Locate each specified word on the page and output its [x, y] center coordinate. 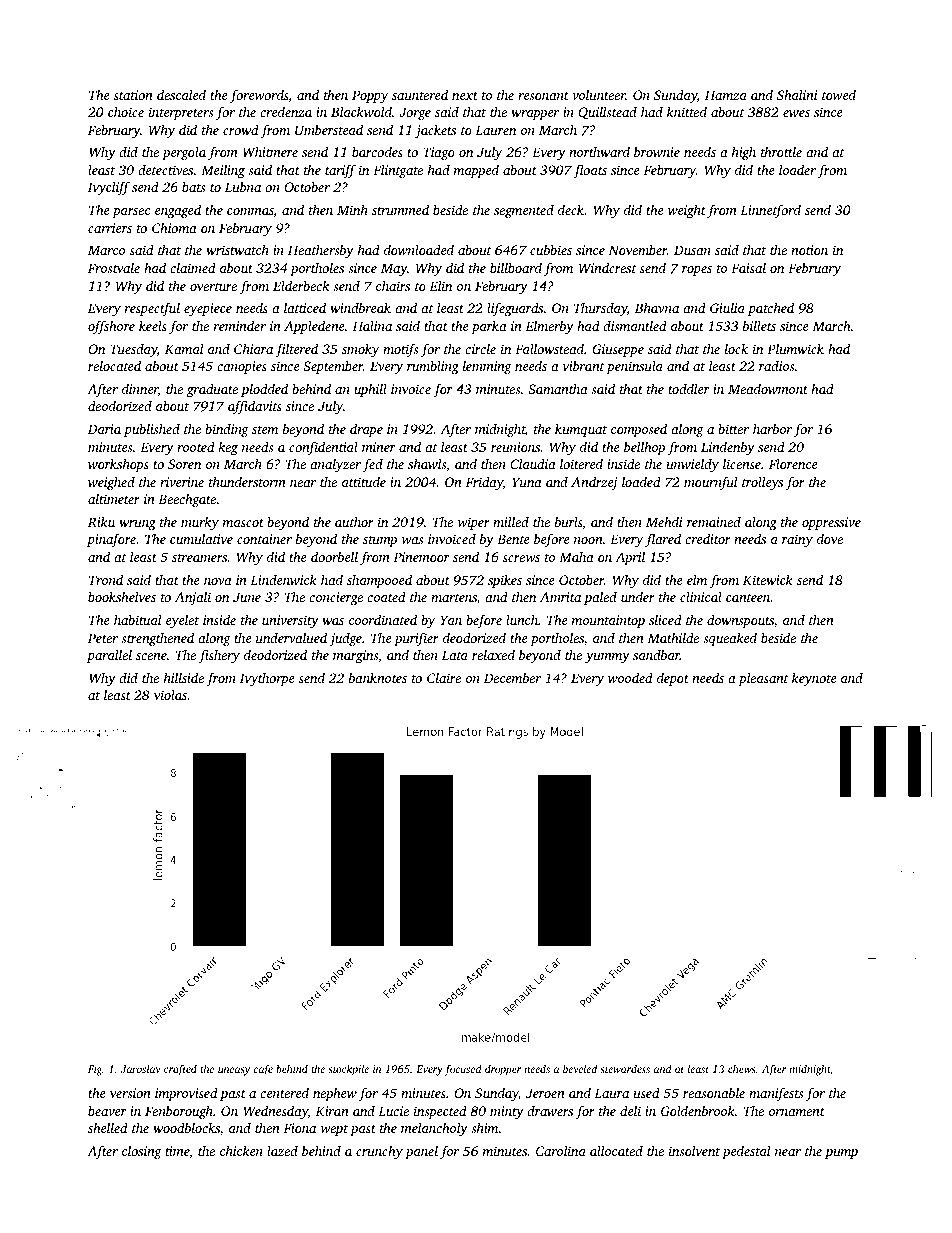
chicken [241, 1150]
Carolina [561, 1150]
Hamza [726, 95]
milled [511, 521]
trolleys [762, 483]
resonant [543, 96]
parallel [109, 656]
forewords [259, 96]
